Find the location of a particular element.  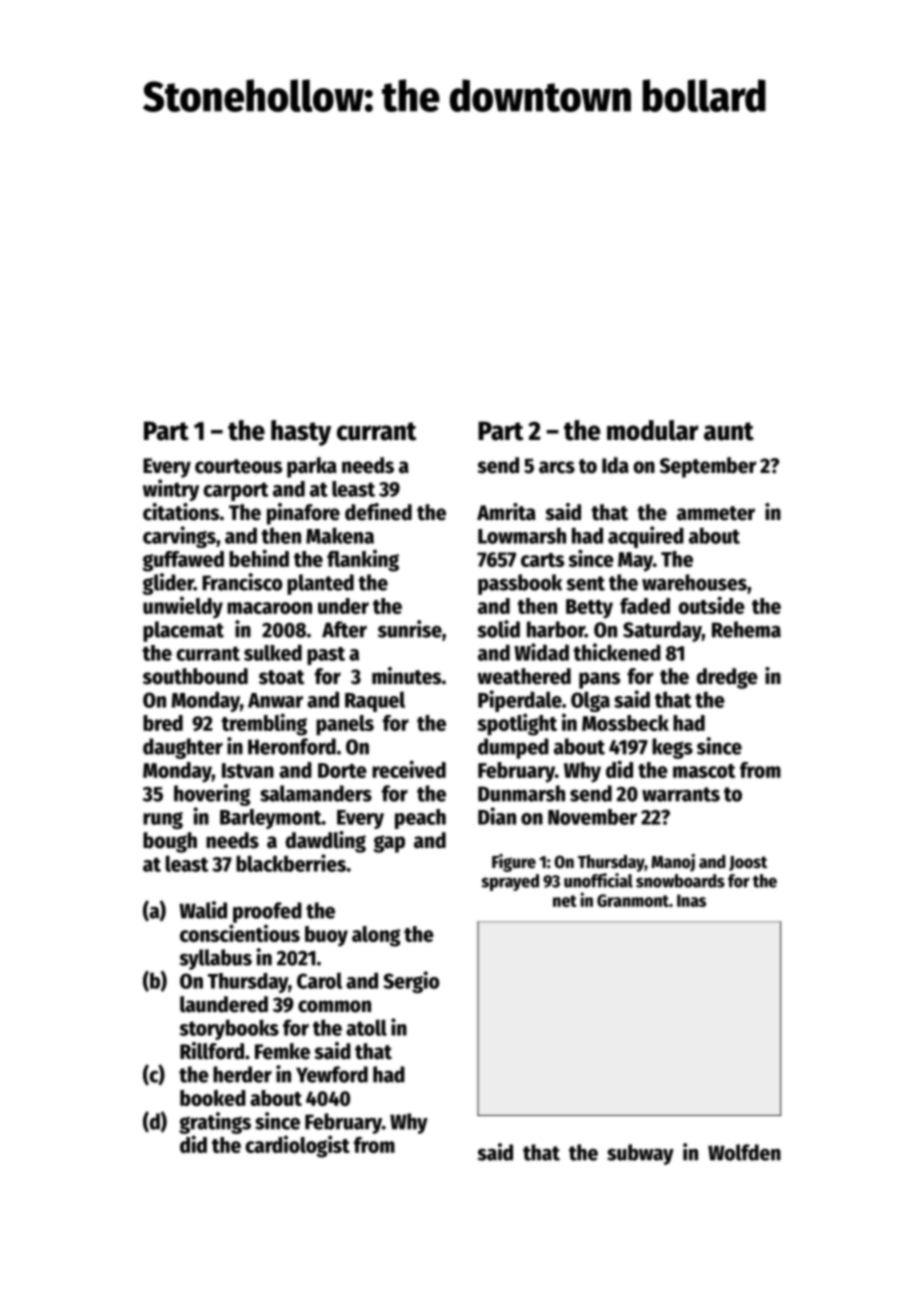

atoll is located at coordinates (366, 1027).
